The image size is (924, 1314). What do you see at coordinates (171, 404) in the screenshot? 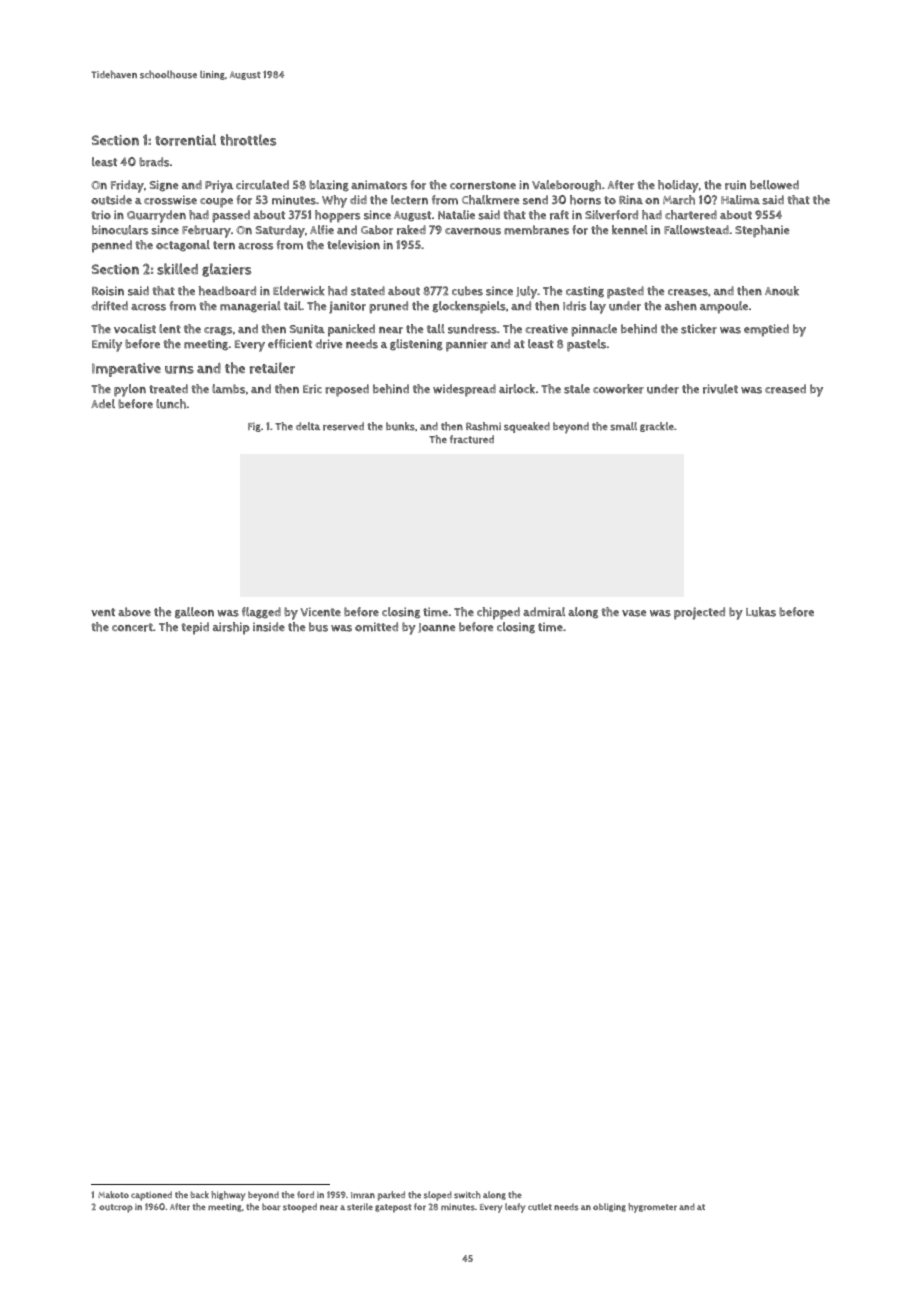
I see `lunch` at bounding box center [171, 404].
